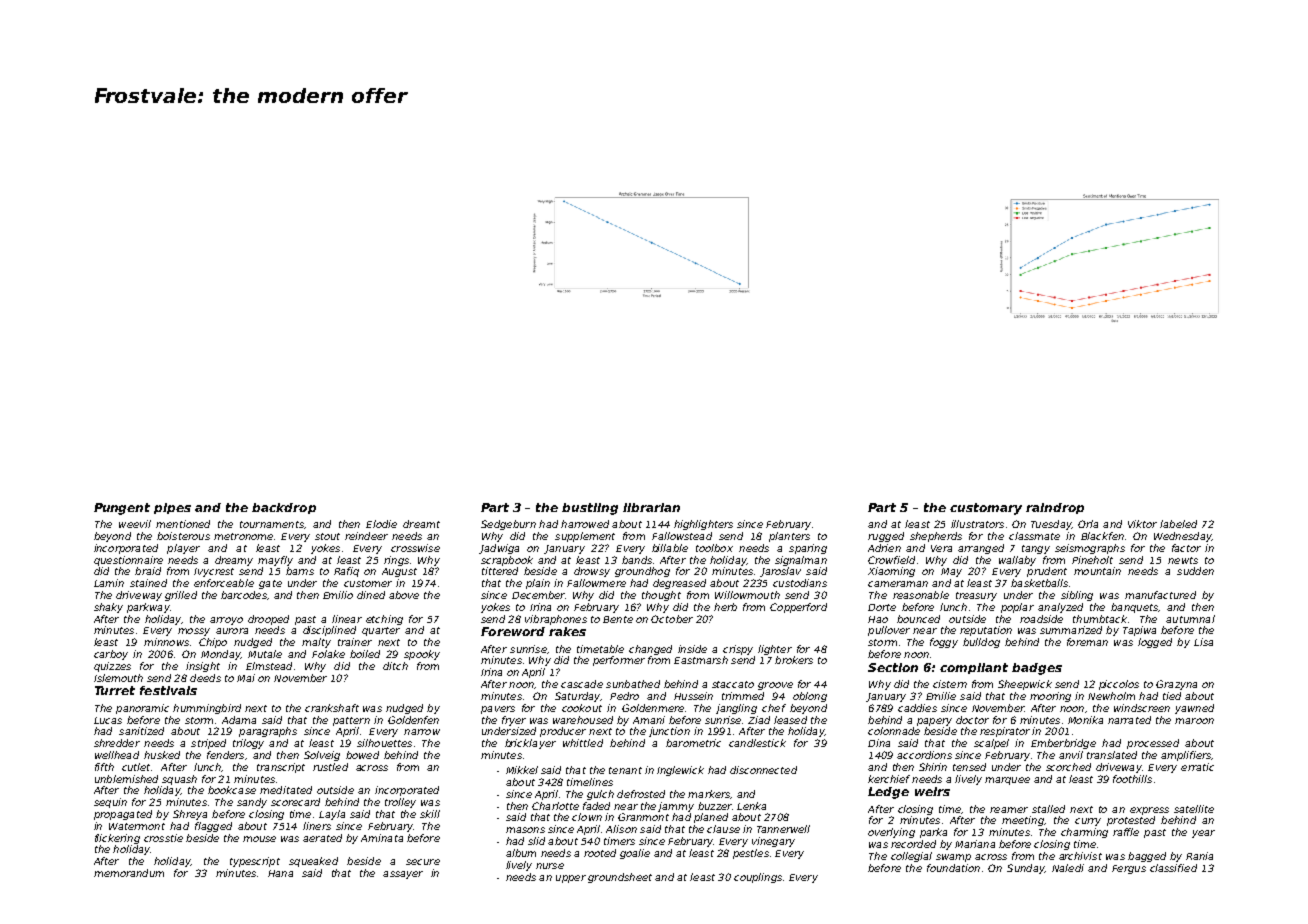 The image size is (1308, 924). What do you see at coordinates (790, 720) in the screenshot?
I see `leased` at bounding box center [790, 720].
